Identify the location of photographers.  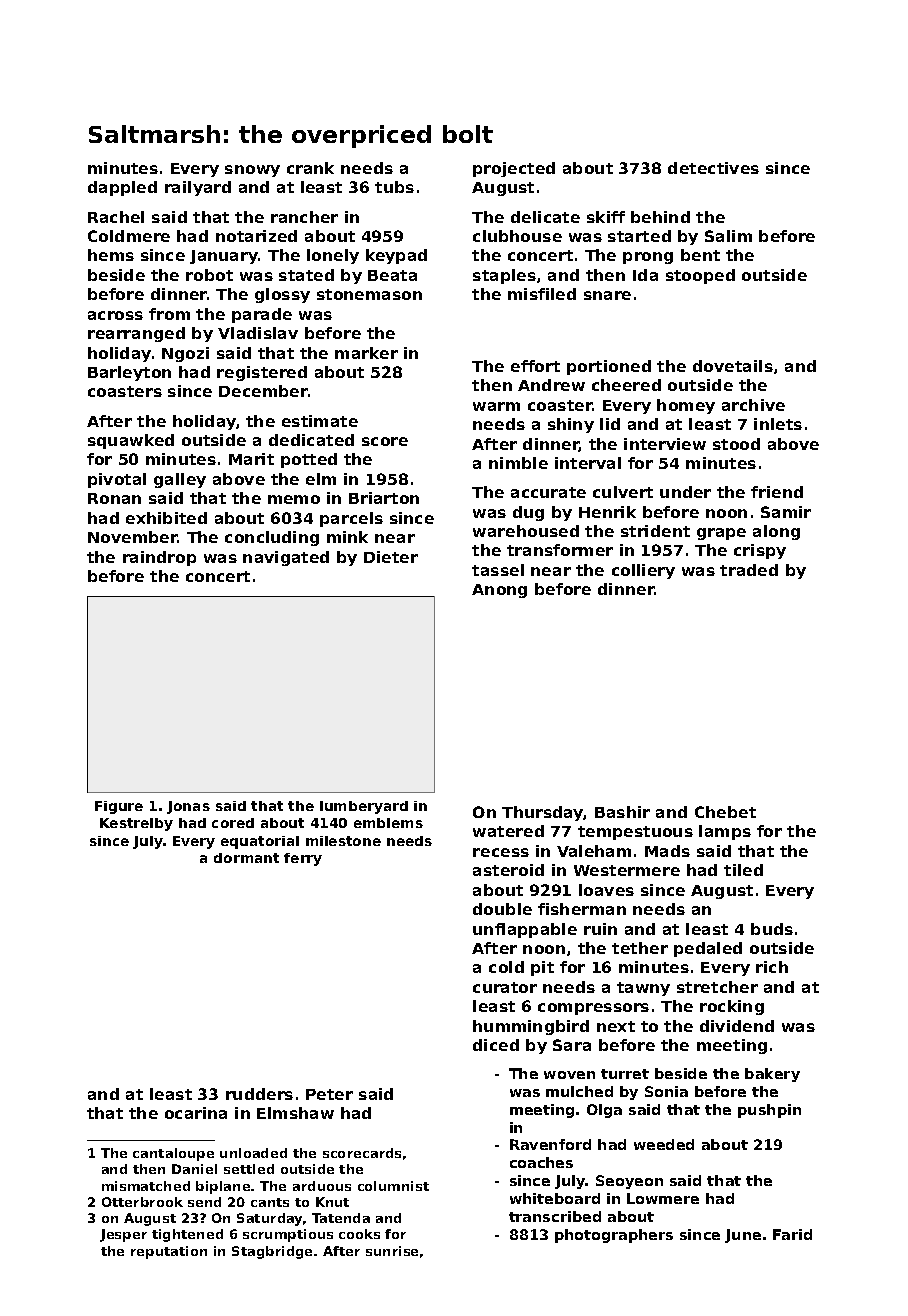
(614, 1236).
